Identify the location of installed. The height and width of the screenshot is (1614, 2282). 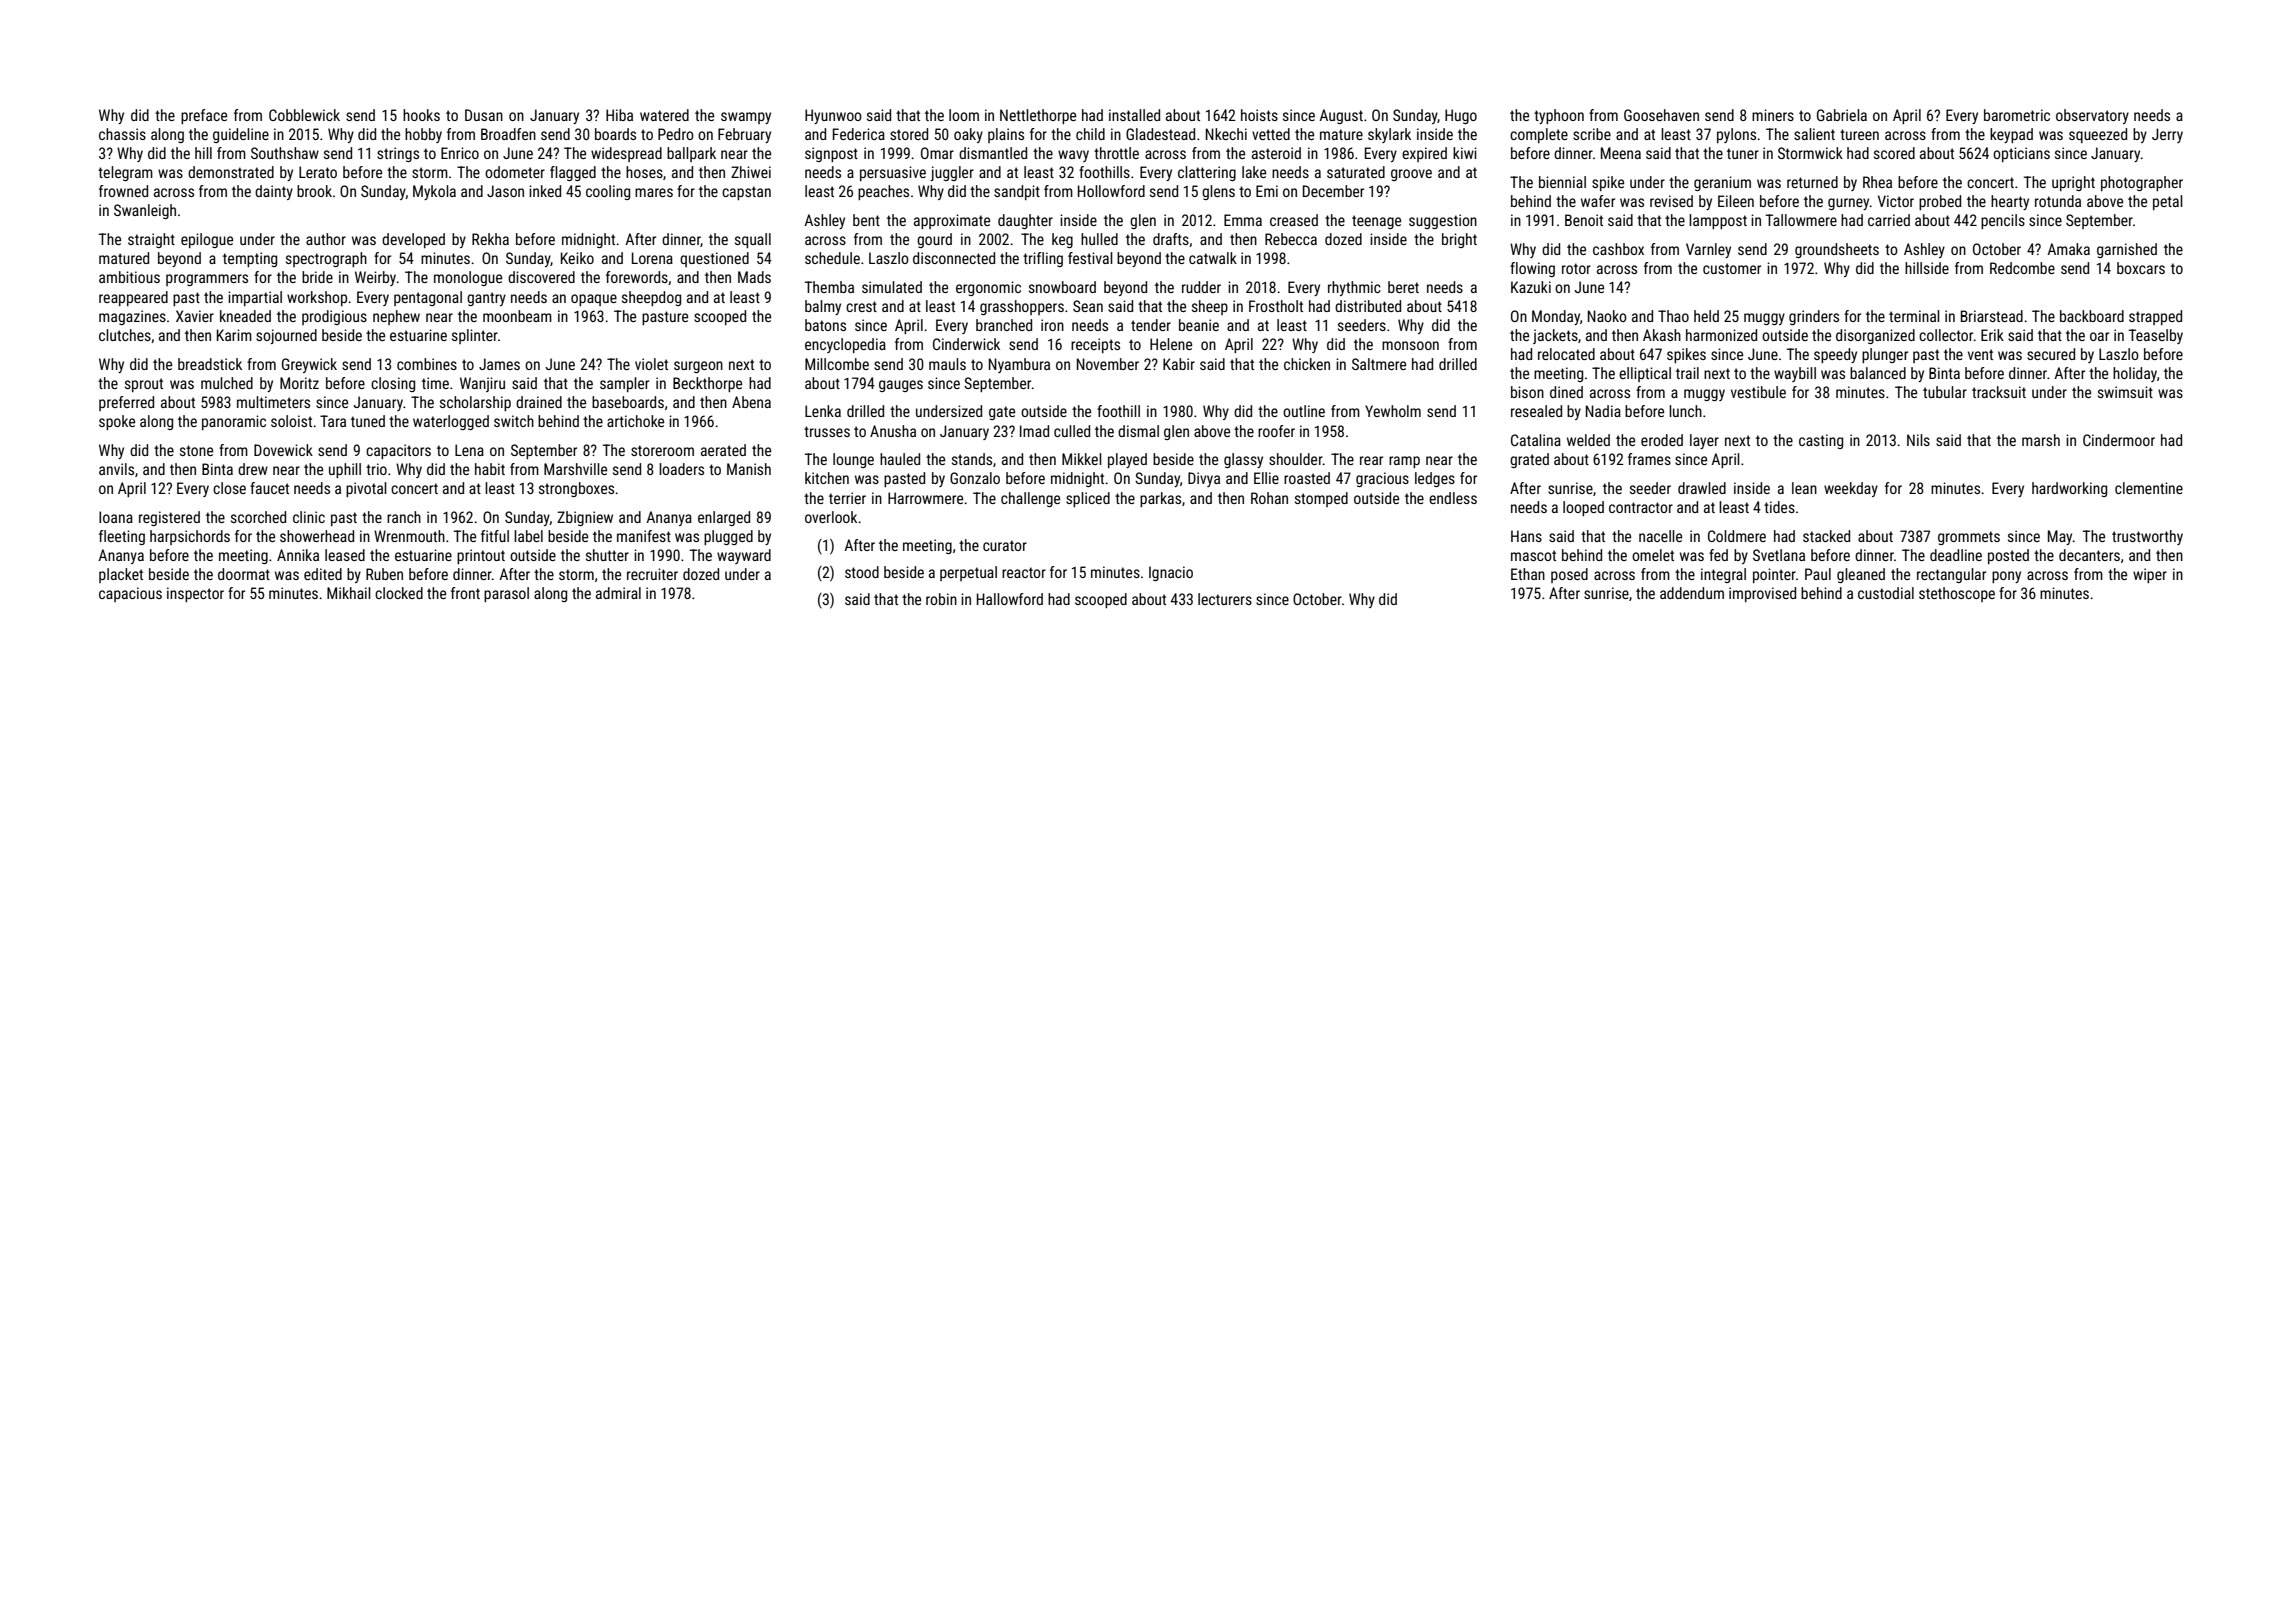
(1134, 115).
